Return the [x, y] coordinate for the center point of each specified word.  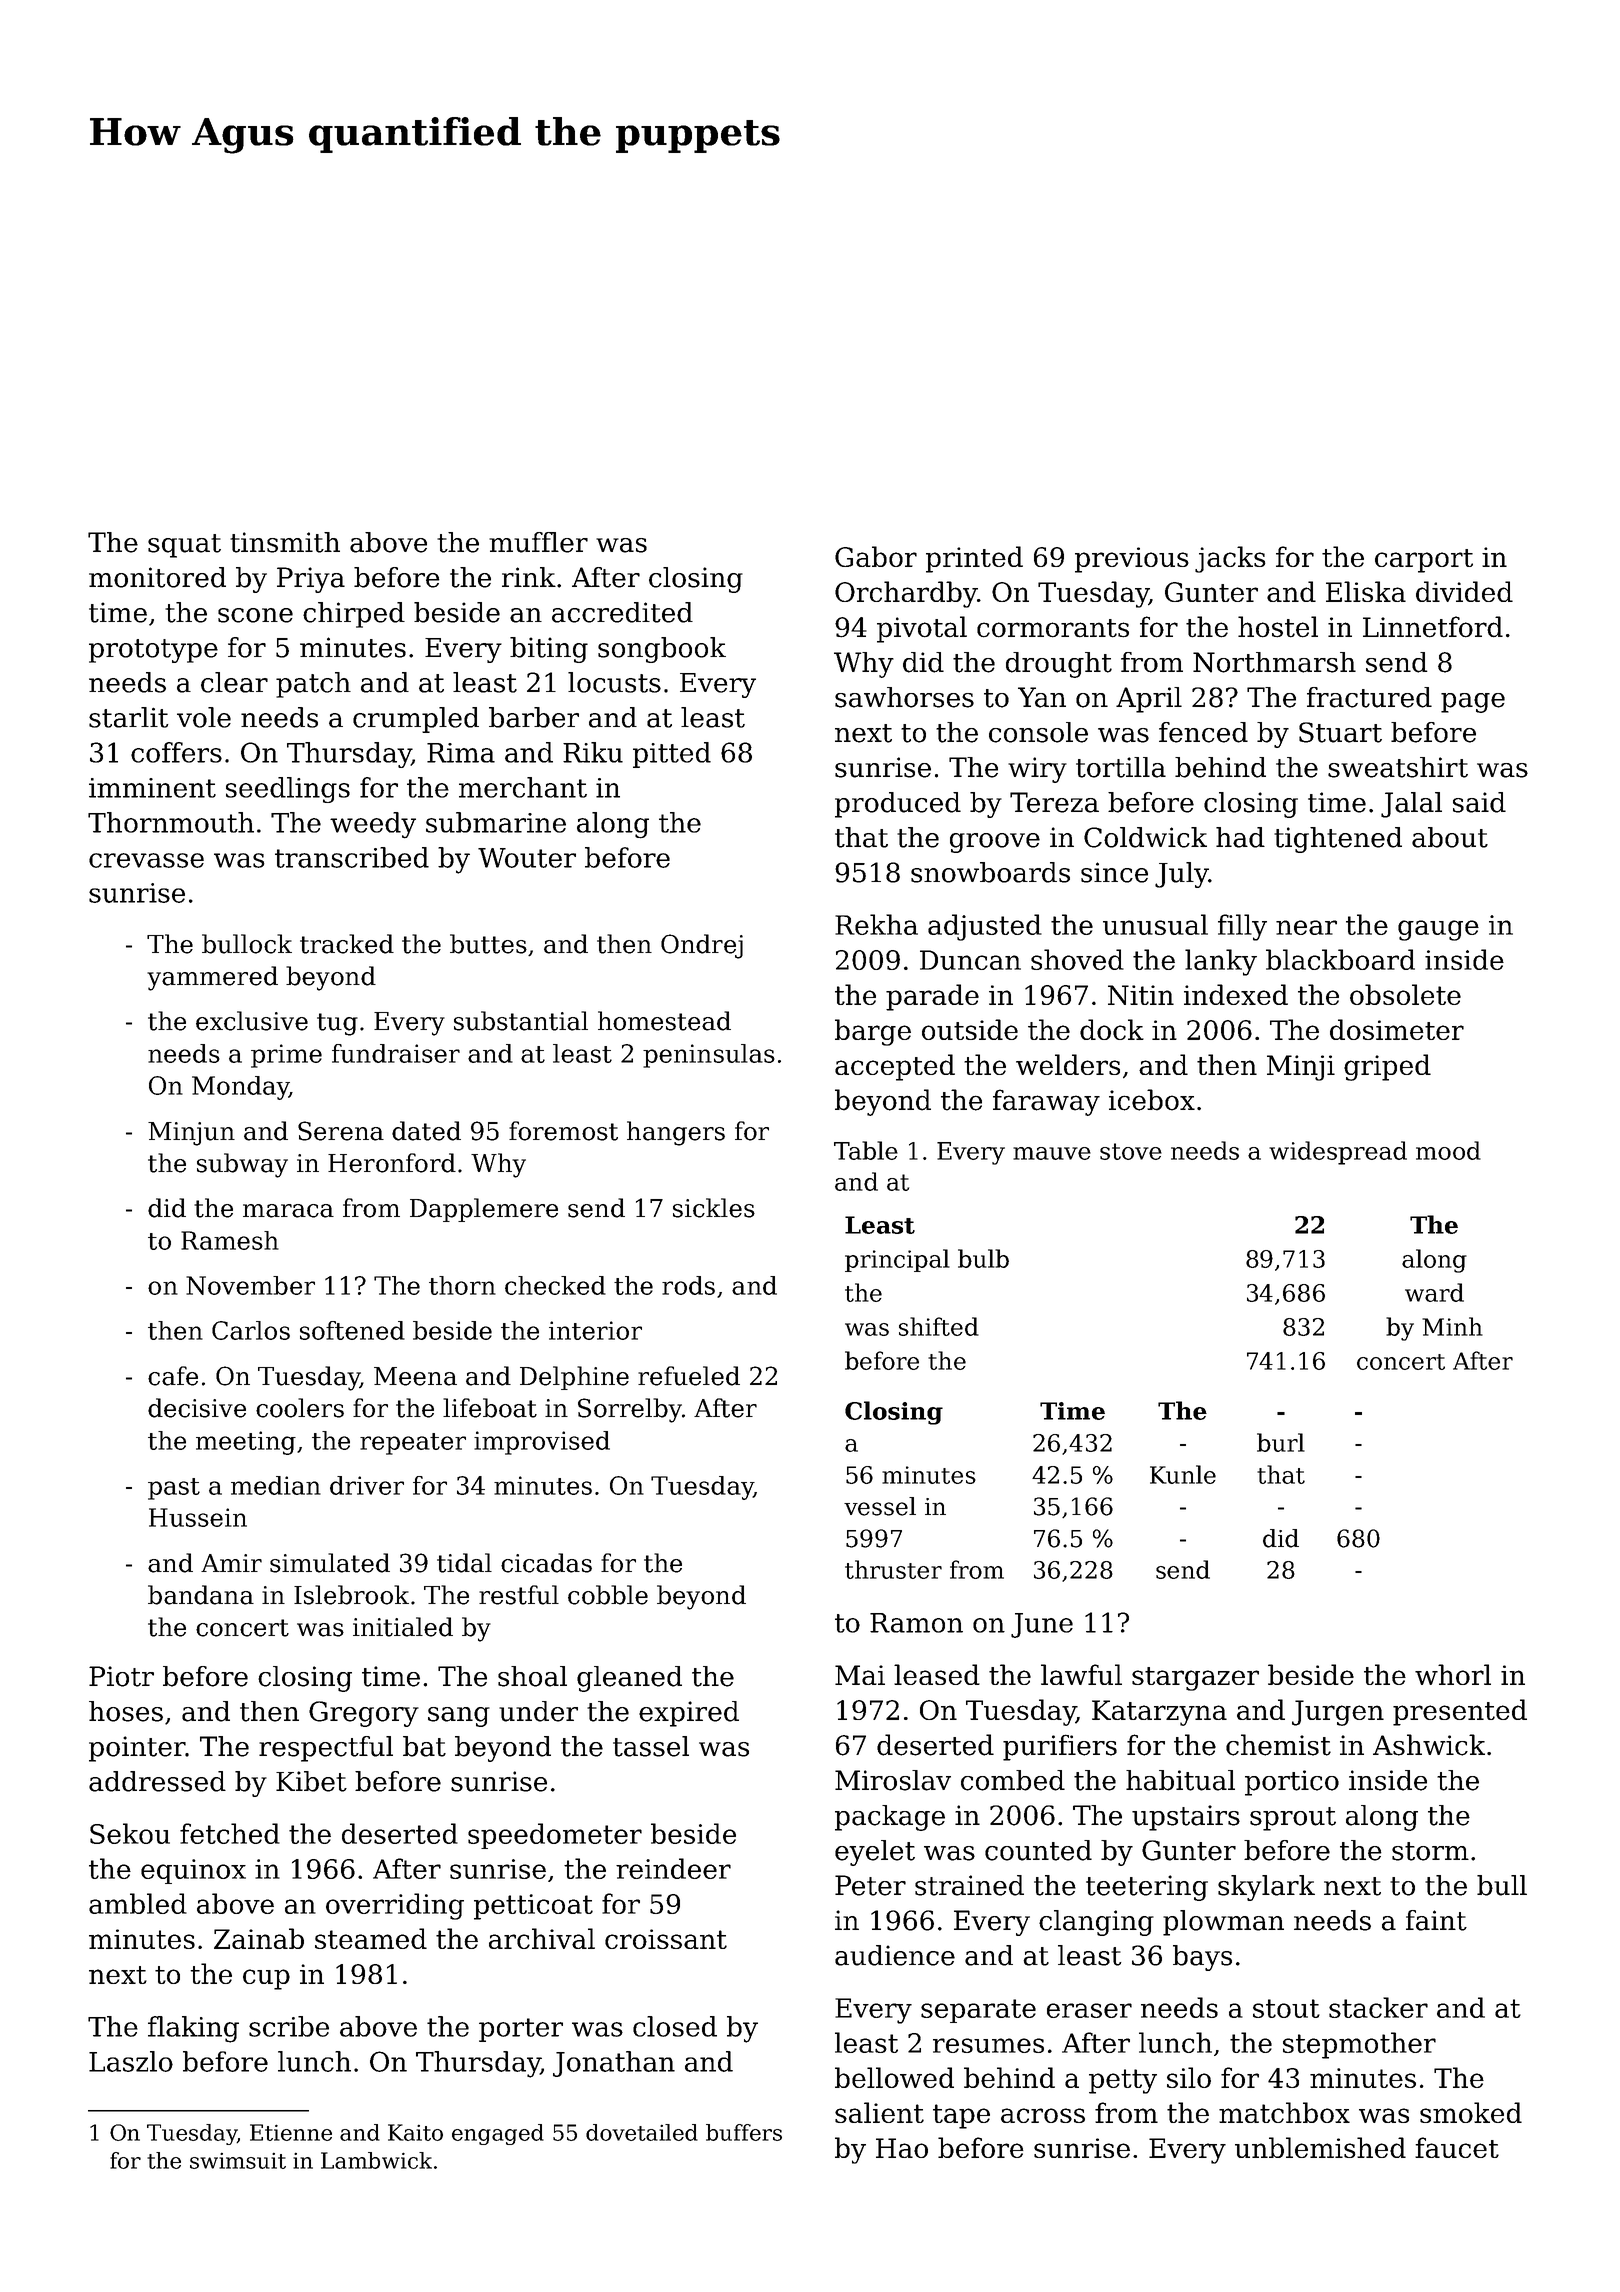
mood [1448, 1150]
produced [898, 805]
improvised [542, 1443]
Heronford [392, 1163]
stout [1286, 2008]
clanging [1096, 1923]
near [1306, 927]
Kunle [1183, 1474]
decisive [197, 1408]
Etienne [291, 2132]
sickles [714, 1208]
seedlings [288, 790]
